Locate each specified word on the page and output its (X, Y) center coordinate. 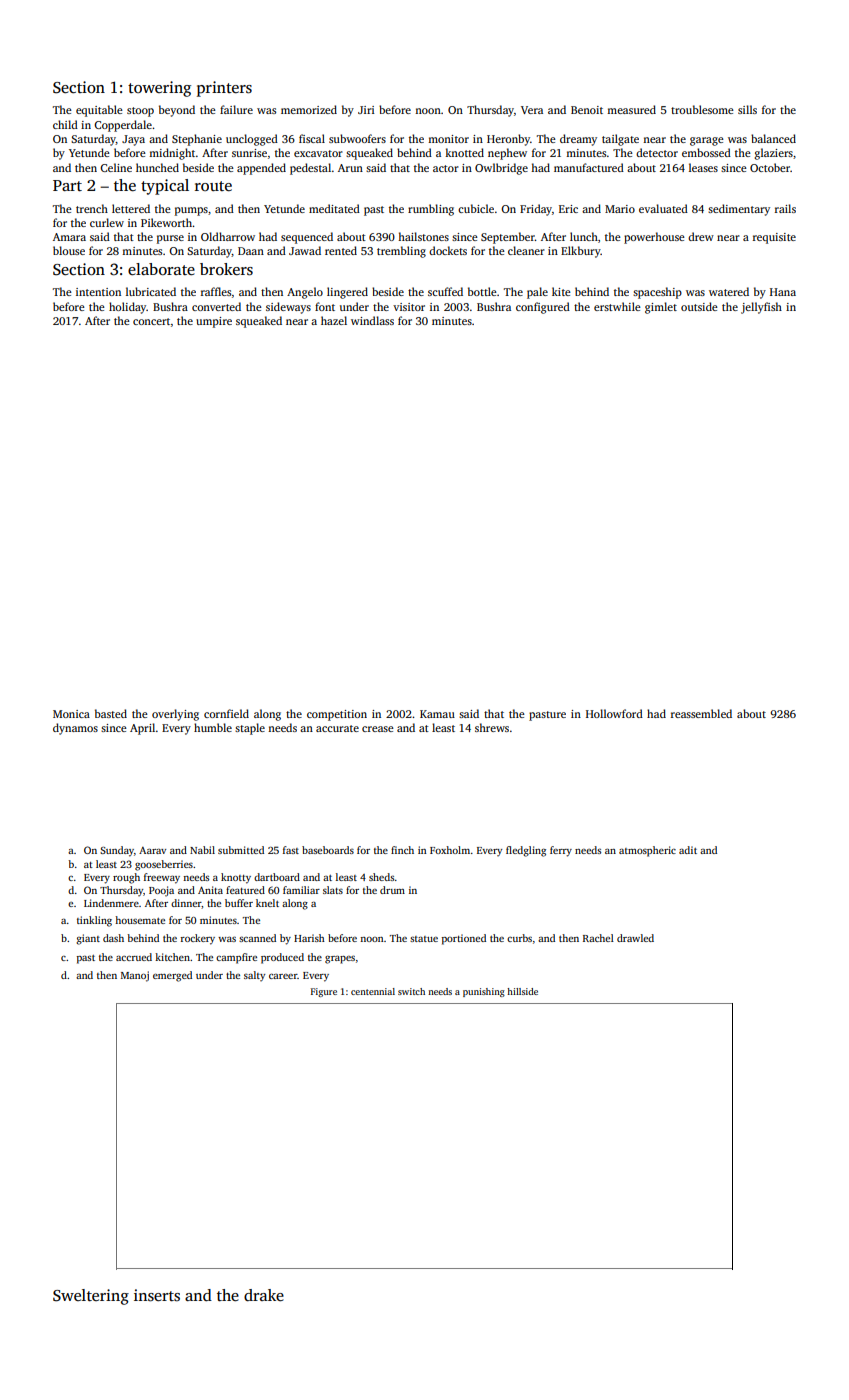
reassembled (701, 713)
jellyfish (761, 308)
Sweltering (91, 1297)
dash (113, 938)
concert (151, 321)
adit (688, 850)
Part (67, 185)
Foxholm (450, 850)
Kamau (437, 714)
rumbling (431, 210)
